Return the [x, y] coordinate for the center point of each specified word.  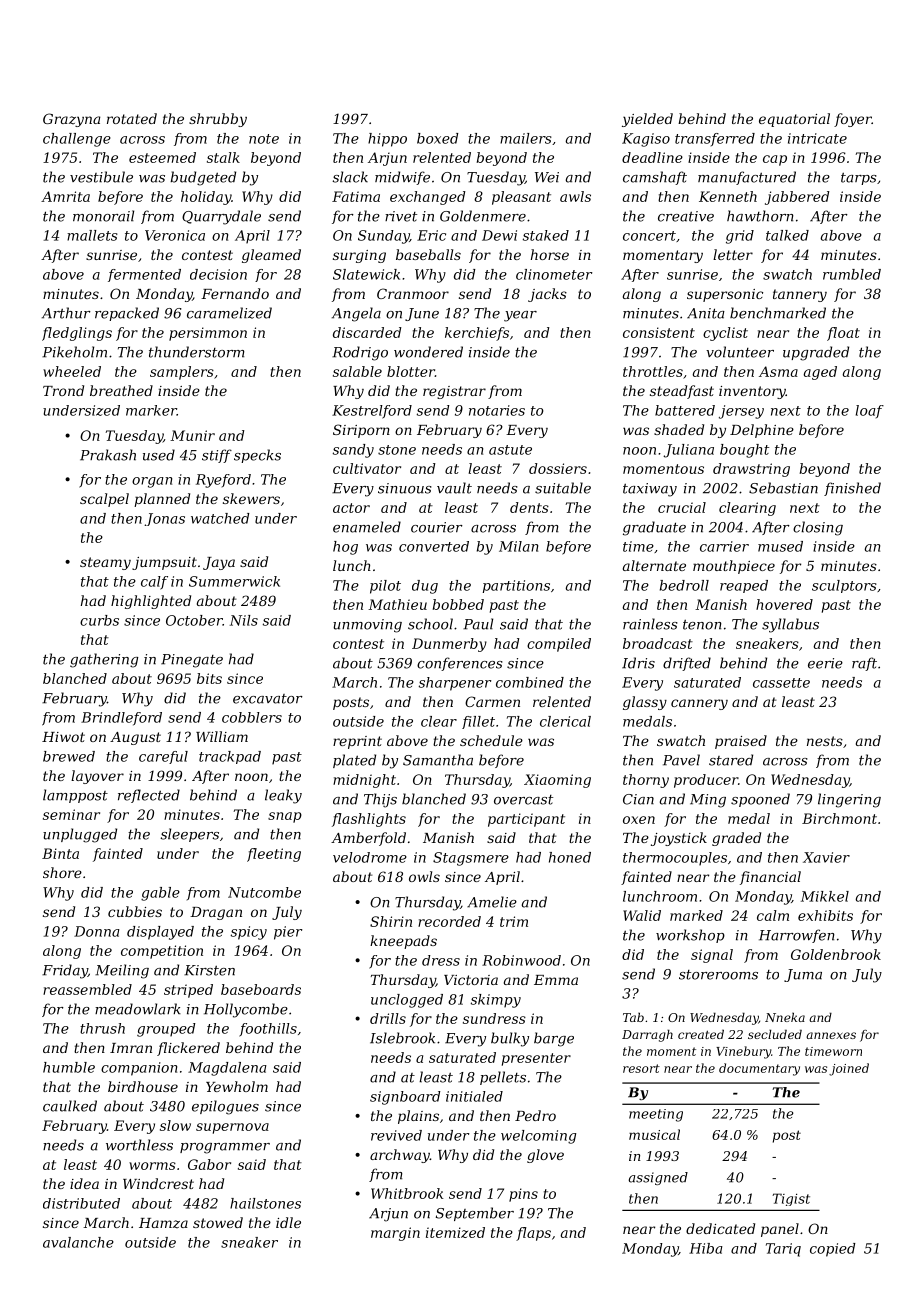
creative [686, 216]
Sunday [383, 237]
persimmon [208, 334]
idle [288, 1222]
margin [395, 1234]
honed [570, 857]
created [701, 1034]
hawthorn [760, 216]
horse [550, 254]
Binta [60, 853]
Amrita [65, 196]
